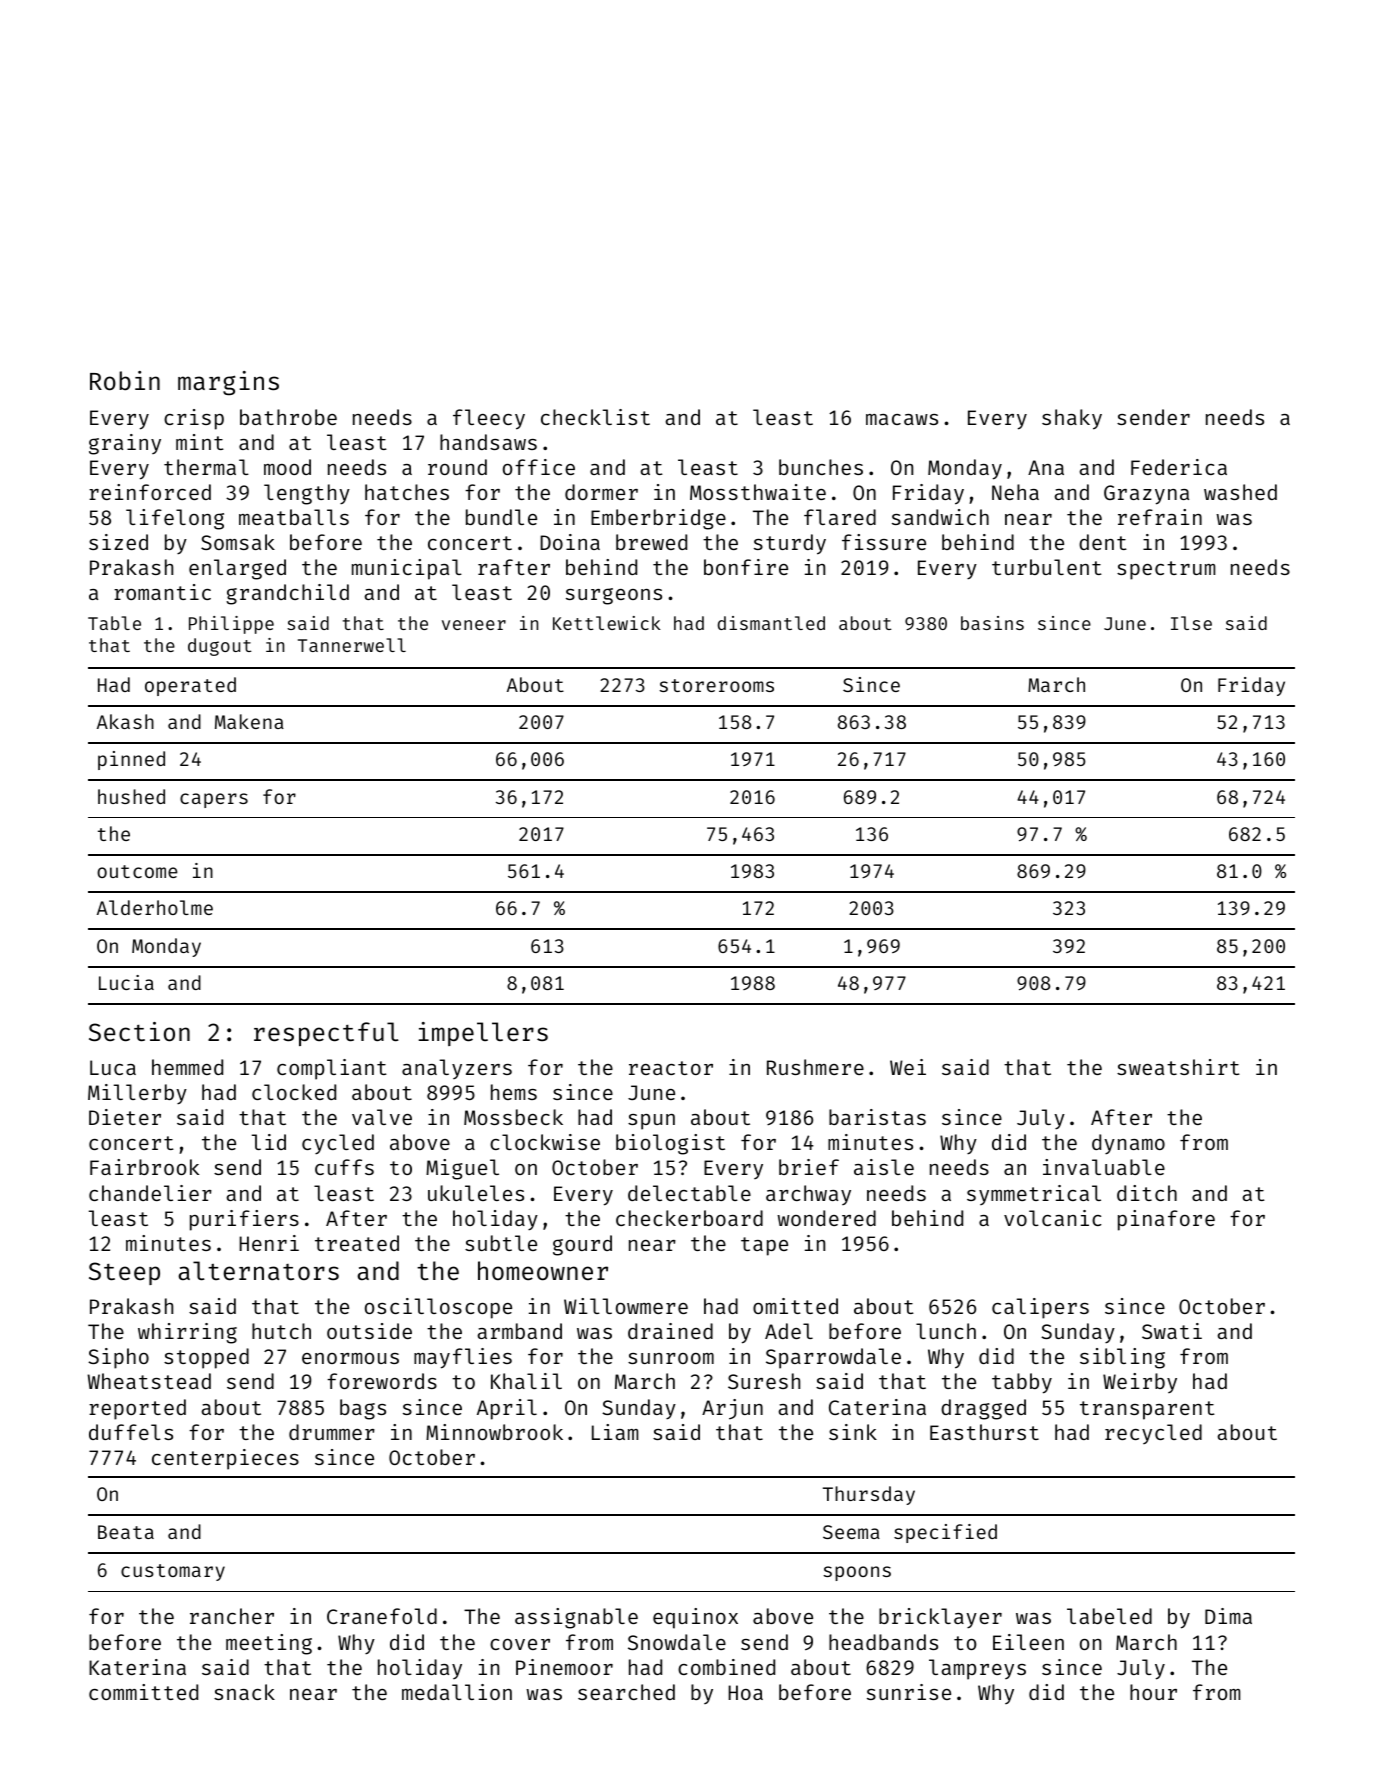 This image has height=1790, width=1383. I want to click on impellers, so click(483, 1034).
